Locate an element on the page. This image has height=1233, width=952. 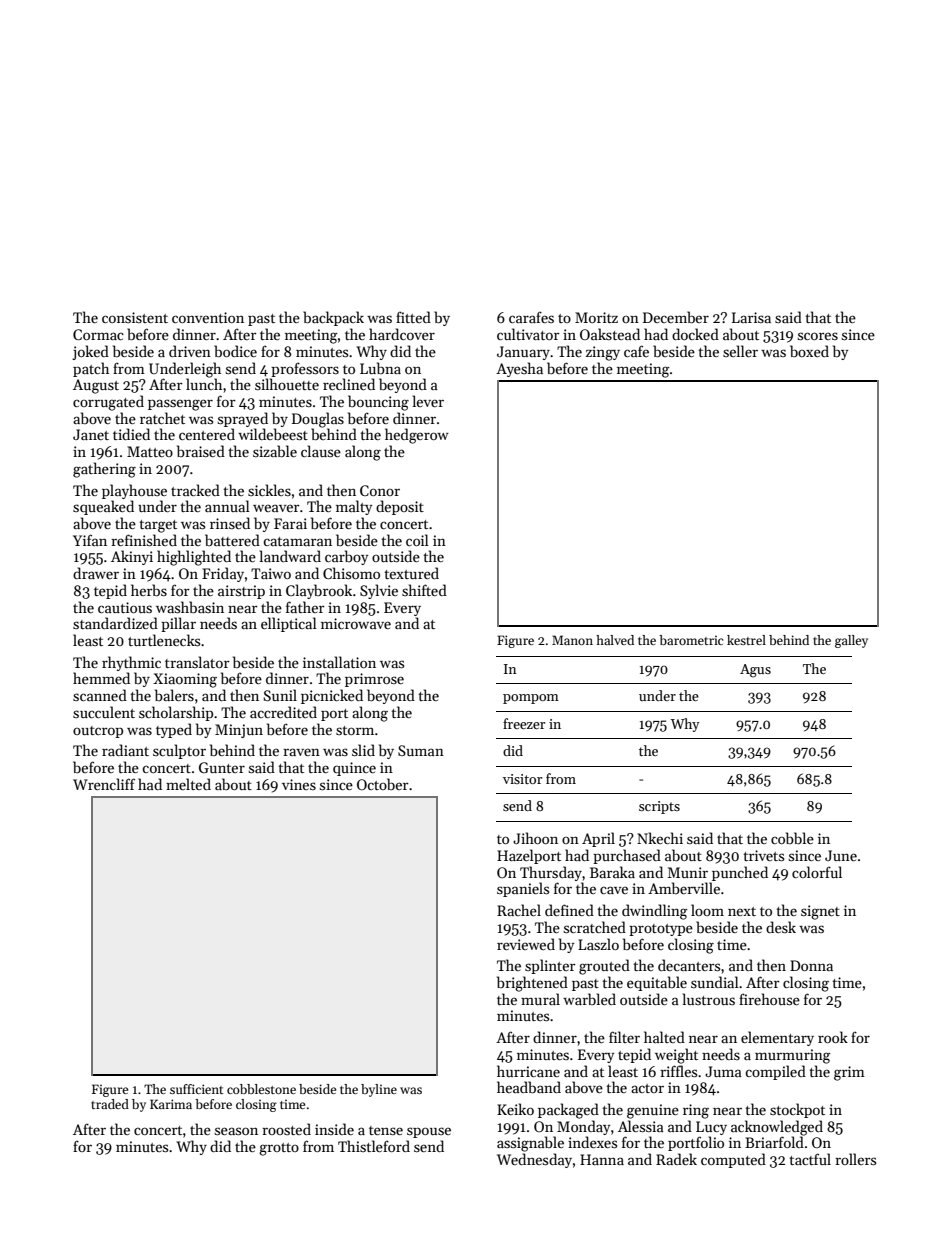
scores is located at coordinates (818, 336).
